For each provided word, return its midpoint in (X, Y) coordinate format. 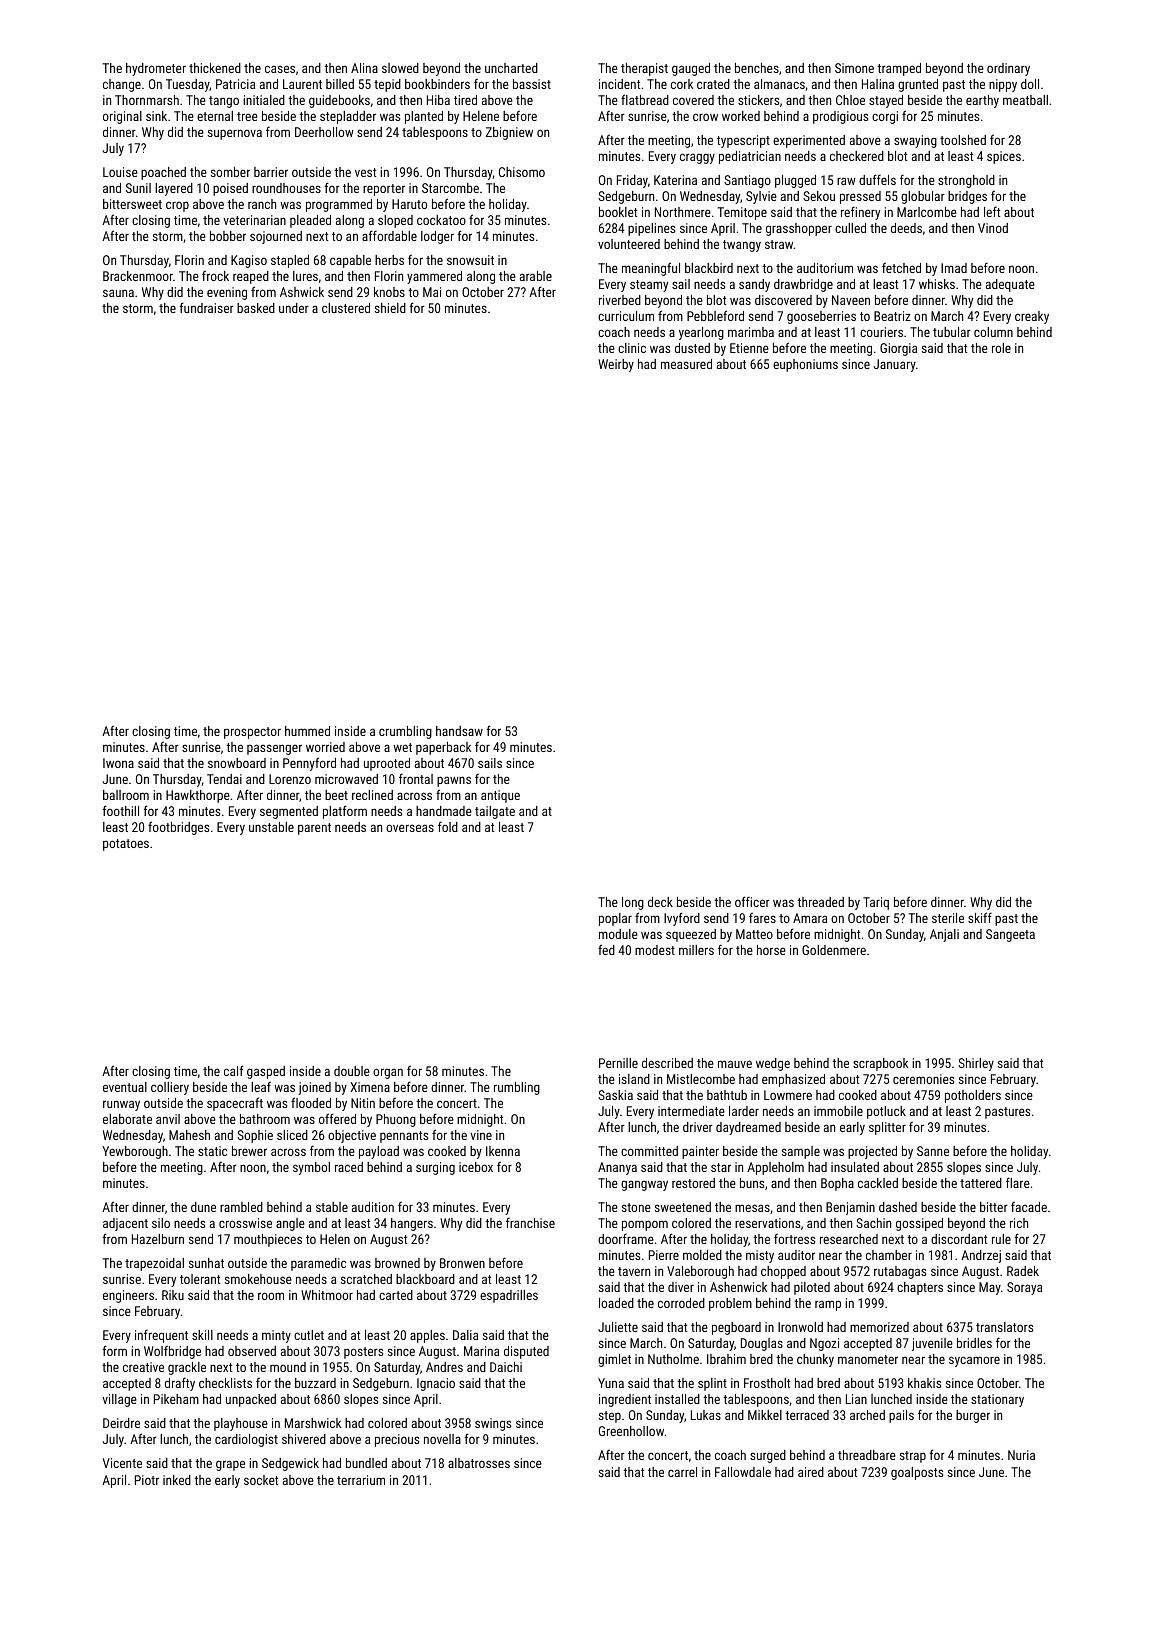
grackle (187, 1368)
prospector (252, 733)
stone (636, 1207)
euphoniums (805, 365)
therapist (644, 69)
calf (234, 1070)
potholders (973, 1096)
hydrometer (156, 69)
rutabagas (900, 1272)
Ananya (617, 1168)
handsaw (459, 731)
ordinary (1008, 69)
